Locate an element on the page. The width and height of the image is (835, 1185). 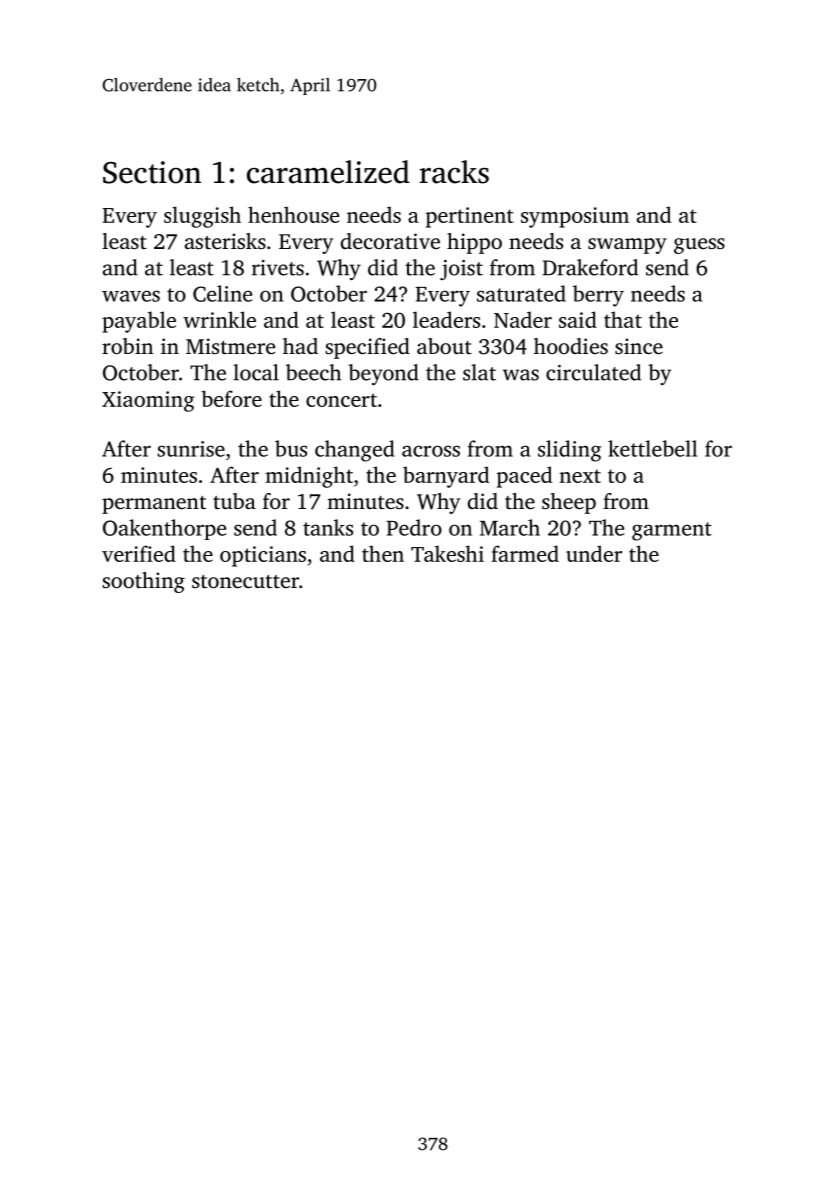
Section is located at coordinates (152, 172).
